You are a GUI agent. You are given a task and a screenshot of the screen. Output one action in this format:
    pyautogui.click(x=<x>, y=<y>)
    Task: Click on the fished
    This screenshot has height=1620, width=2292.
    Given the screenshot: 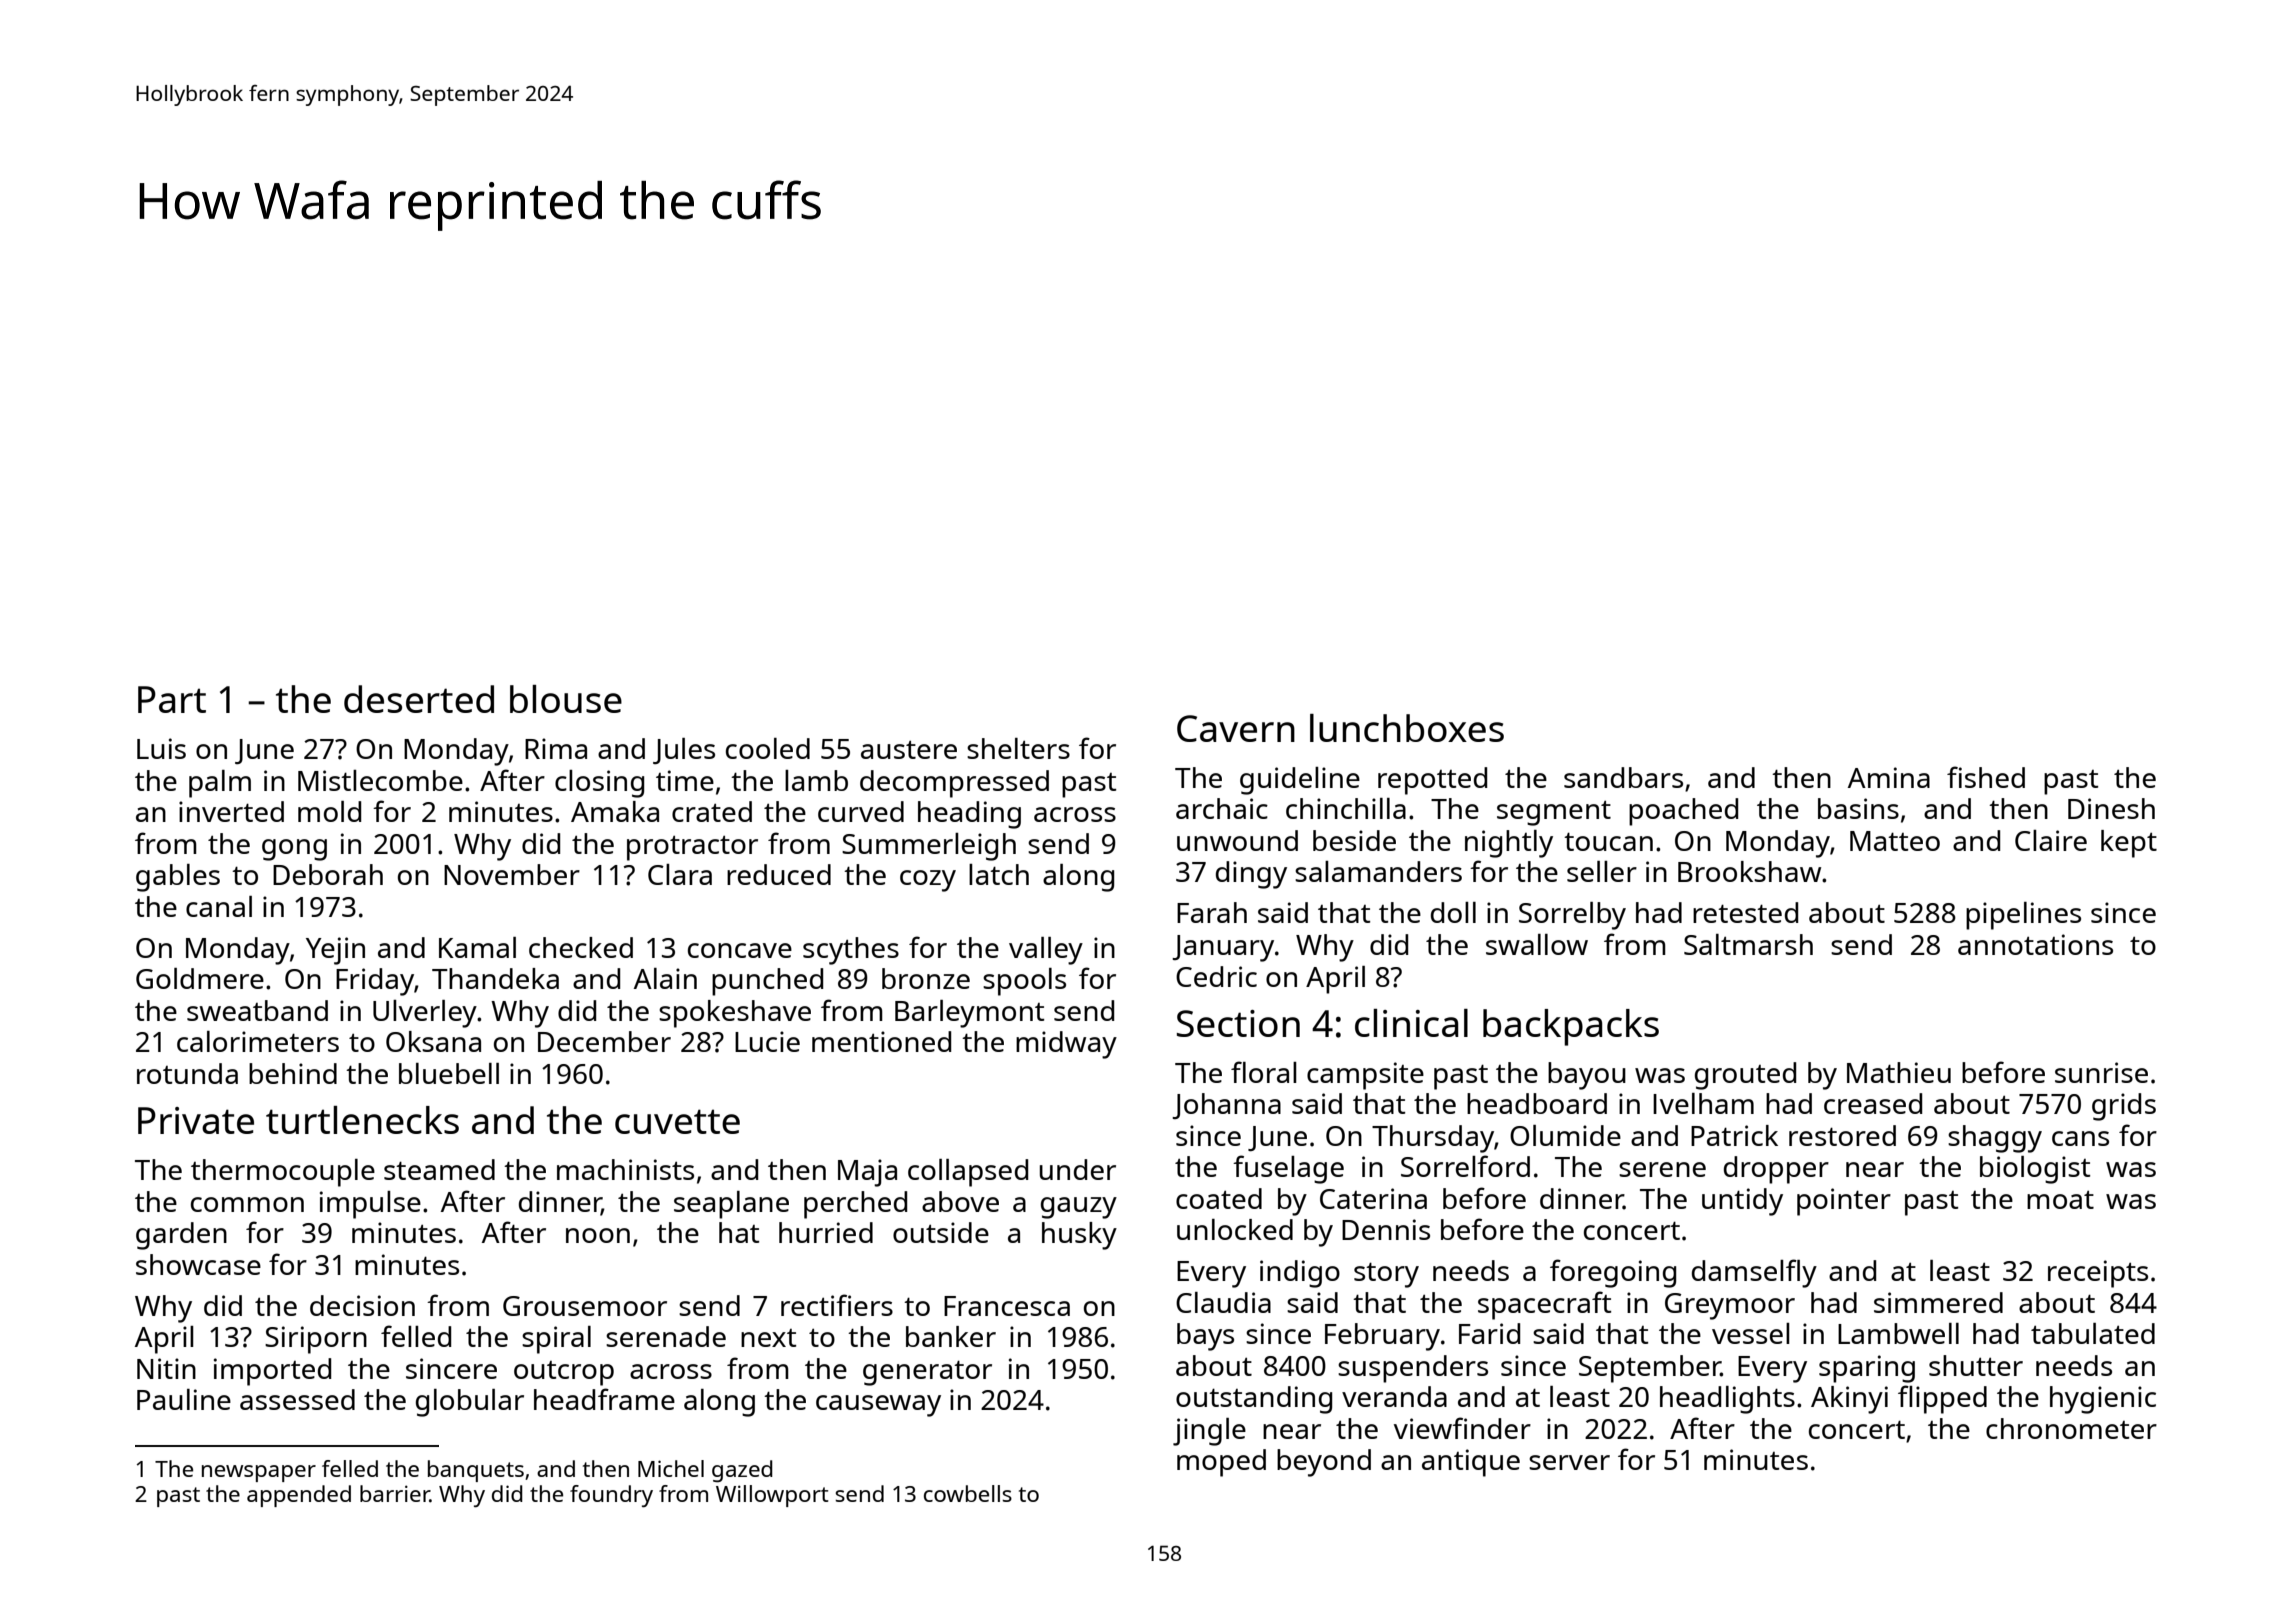 What is the action you would take?
    pyautogui.click(x=1986, y=777)
